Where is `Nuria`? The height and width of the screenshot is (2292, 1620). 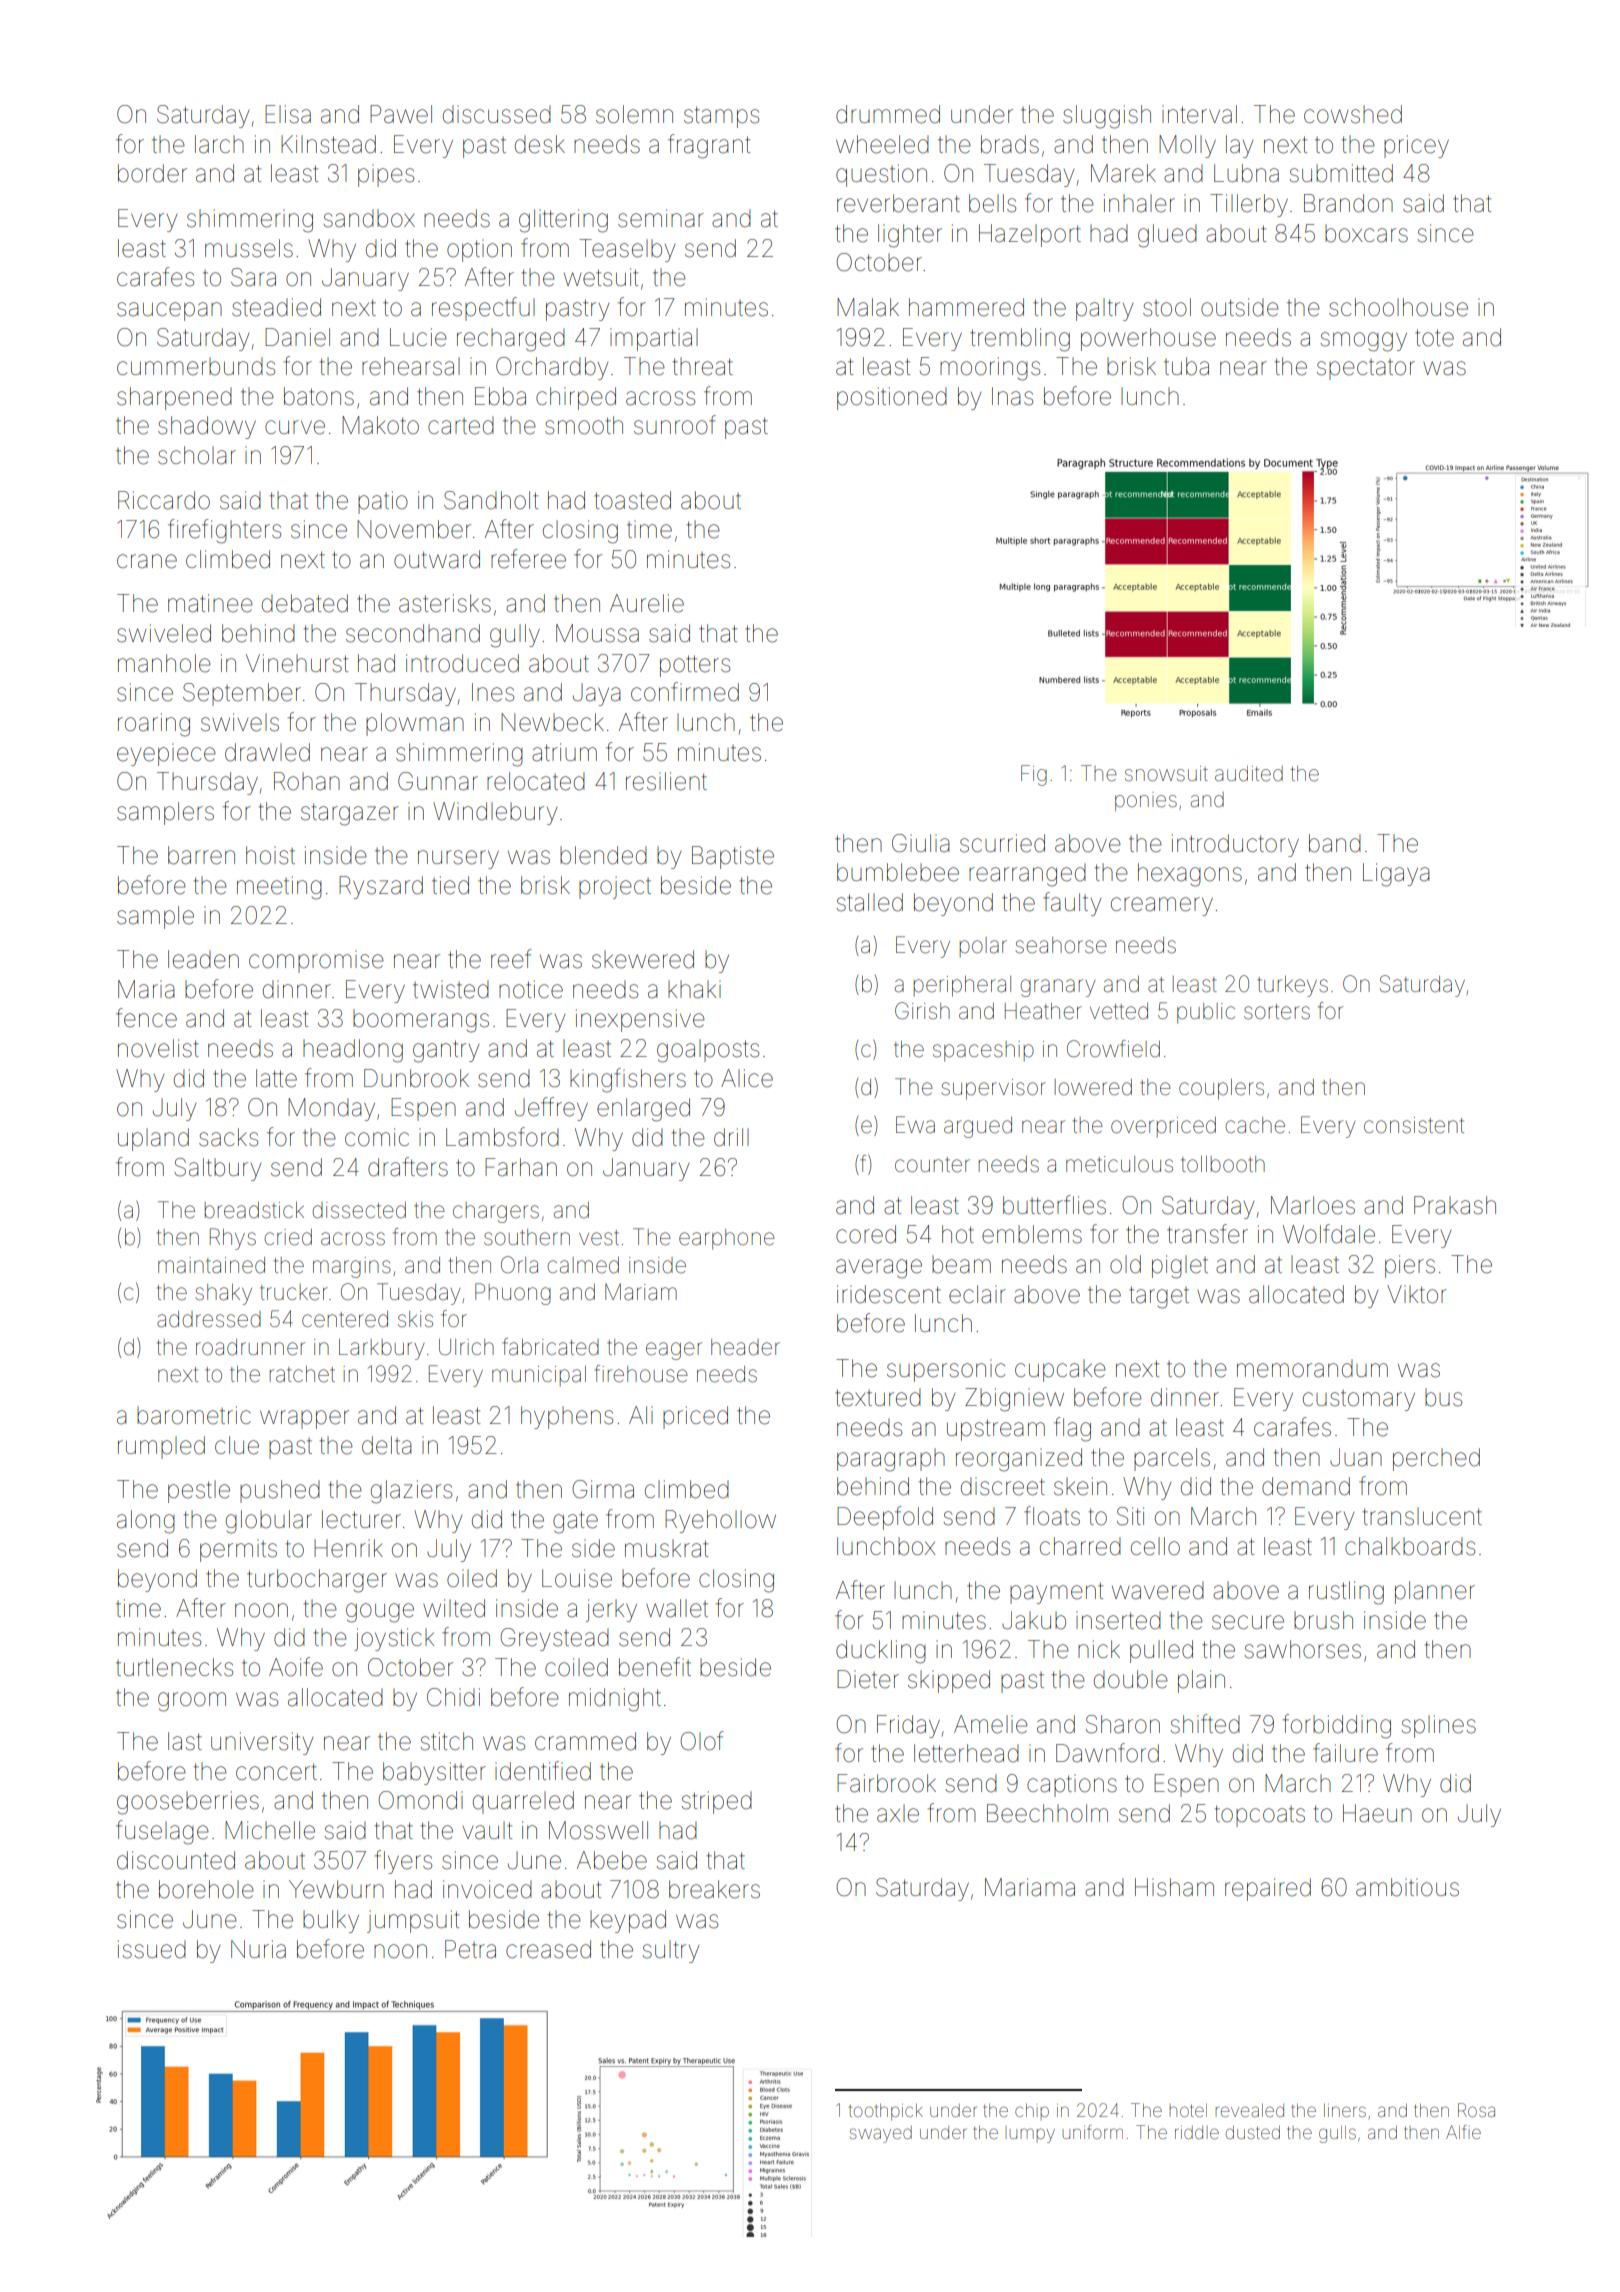
Nuria is located at coordinates (258, 1949).
